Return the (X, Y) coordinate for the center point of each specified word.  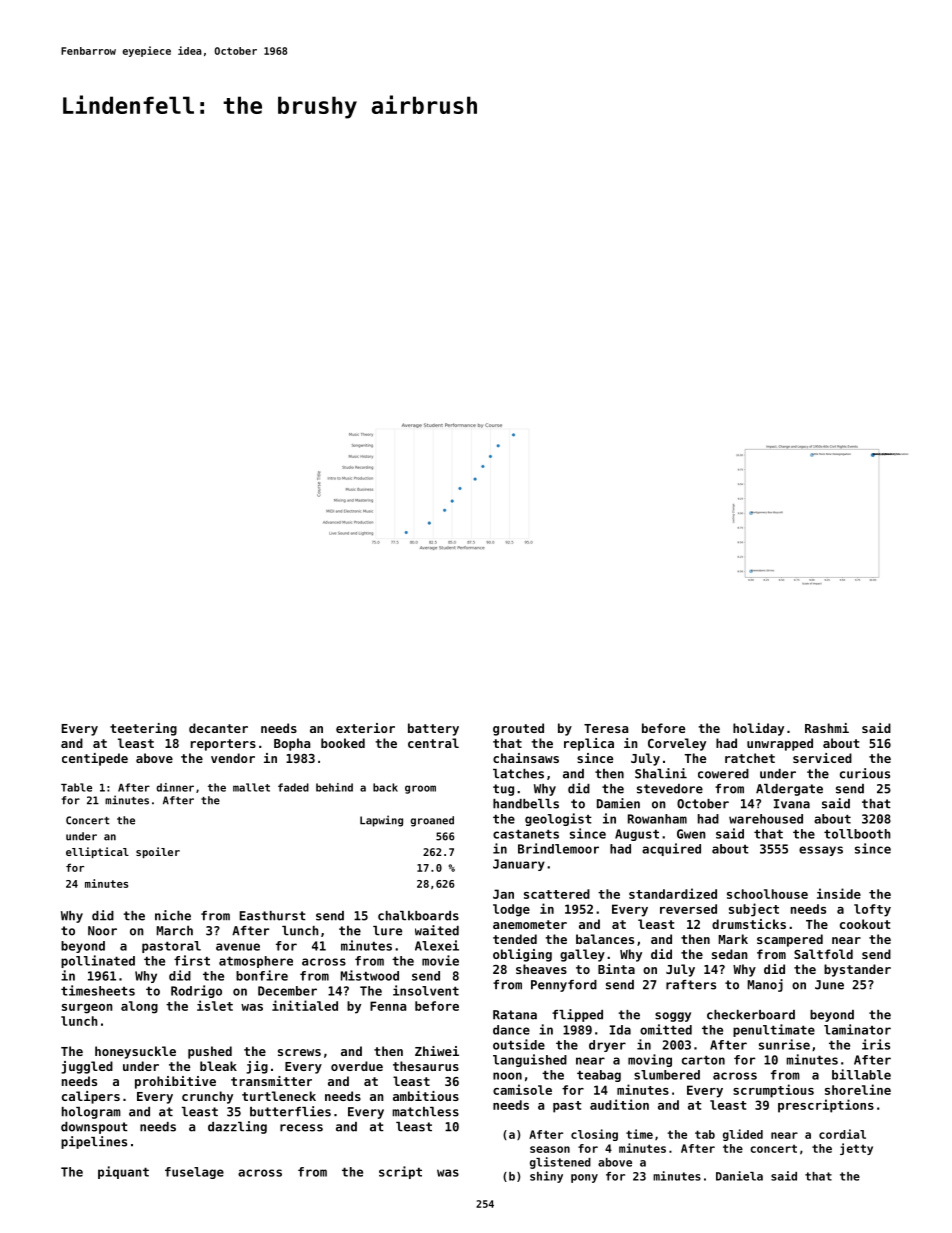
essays (821, 851)
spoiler (158, 852)
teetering (143, 729)
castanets (526, 834)
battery (433, 729)
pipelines (94, 1142)
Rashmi (827, 728)
